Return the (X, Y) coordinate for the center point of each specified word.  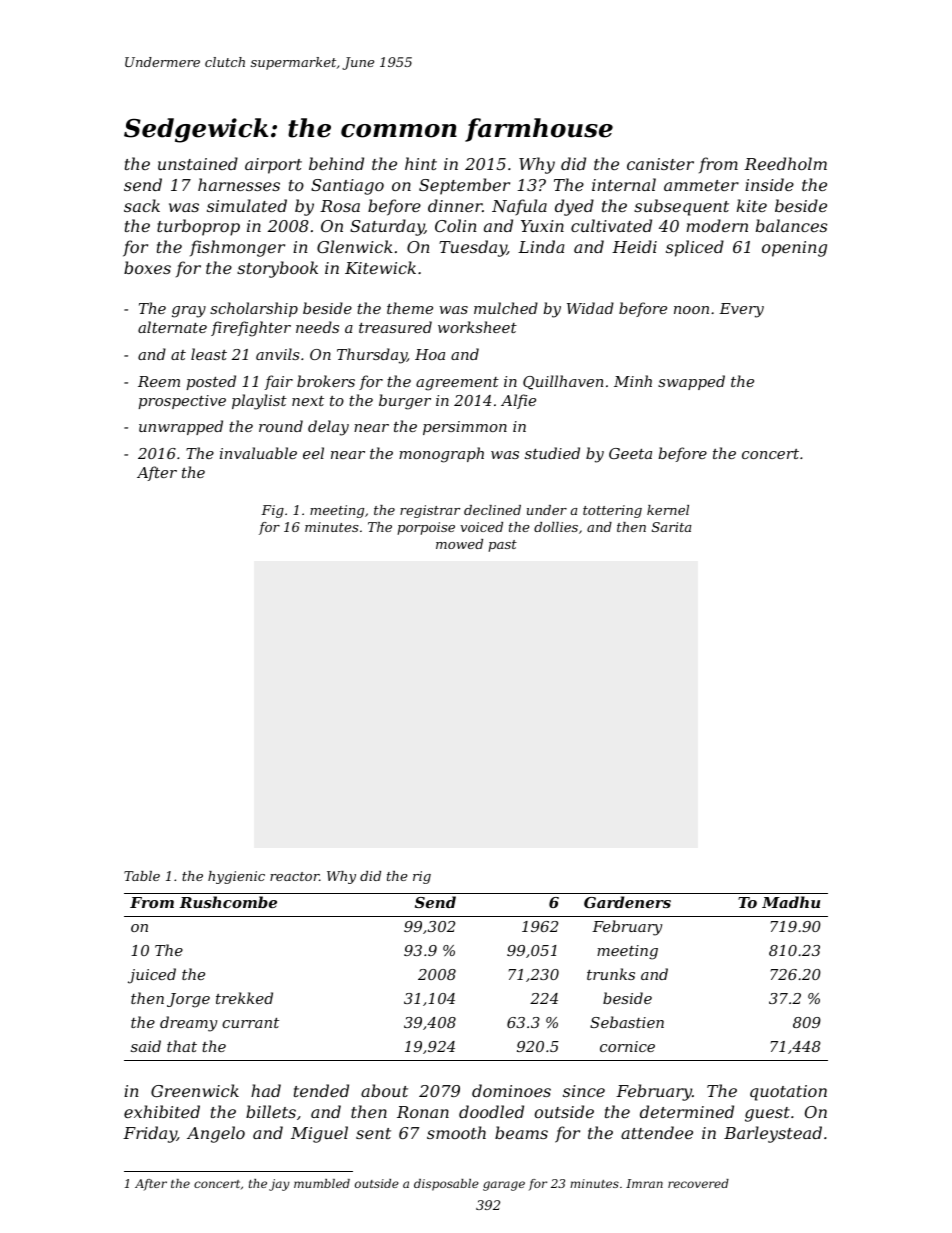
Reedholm (785, 163)
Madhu (791, 902)
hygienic (236, 877)
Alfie (518, 401)
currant (250, 1023)
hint (421, 163)
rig (422, 877)
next (308, 401)
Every (741, 310)
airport (273, 166)
